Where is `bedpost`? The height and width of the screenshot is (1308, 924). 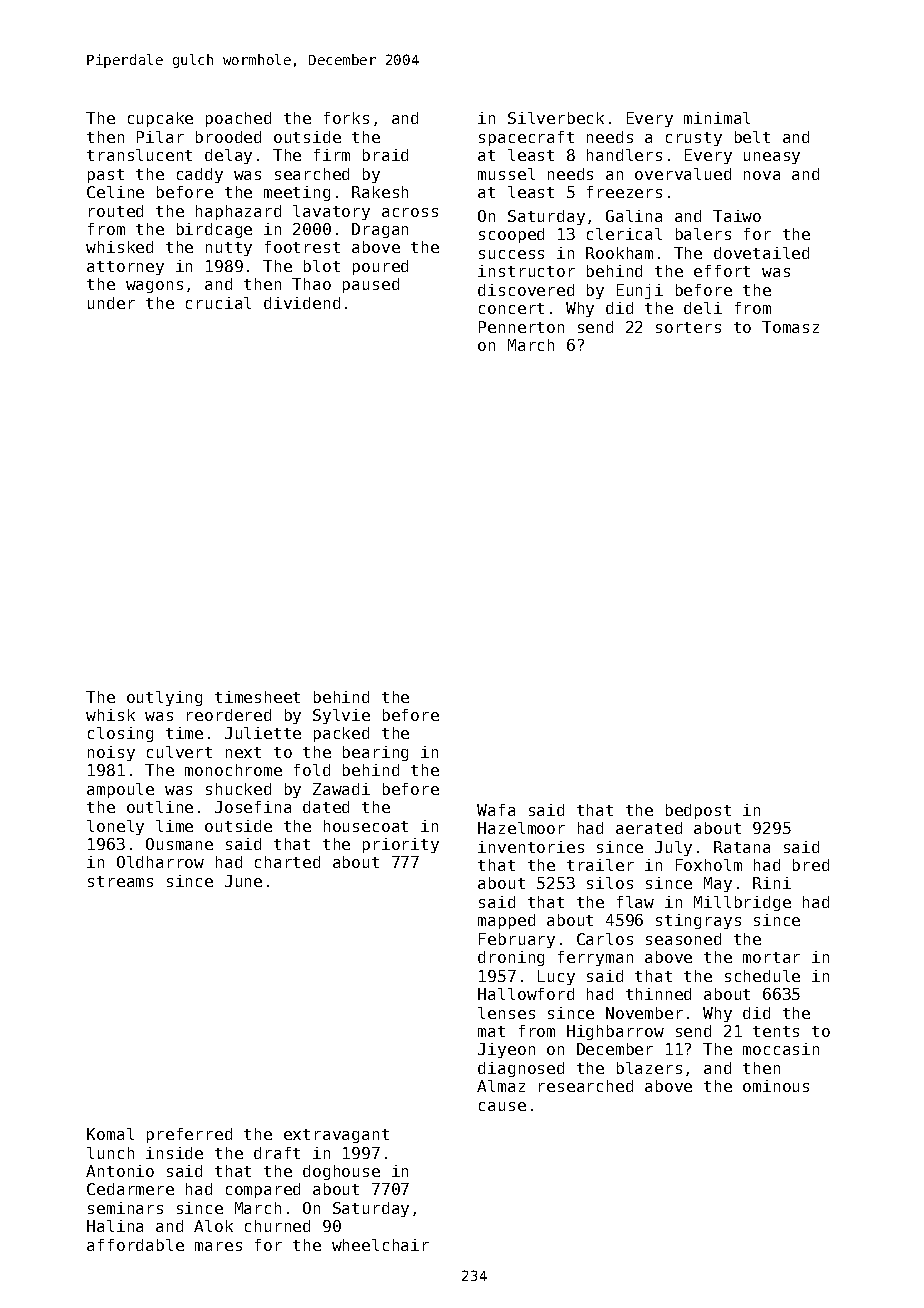
bedpost is located at coordinates (698, 811).
